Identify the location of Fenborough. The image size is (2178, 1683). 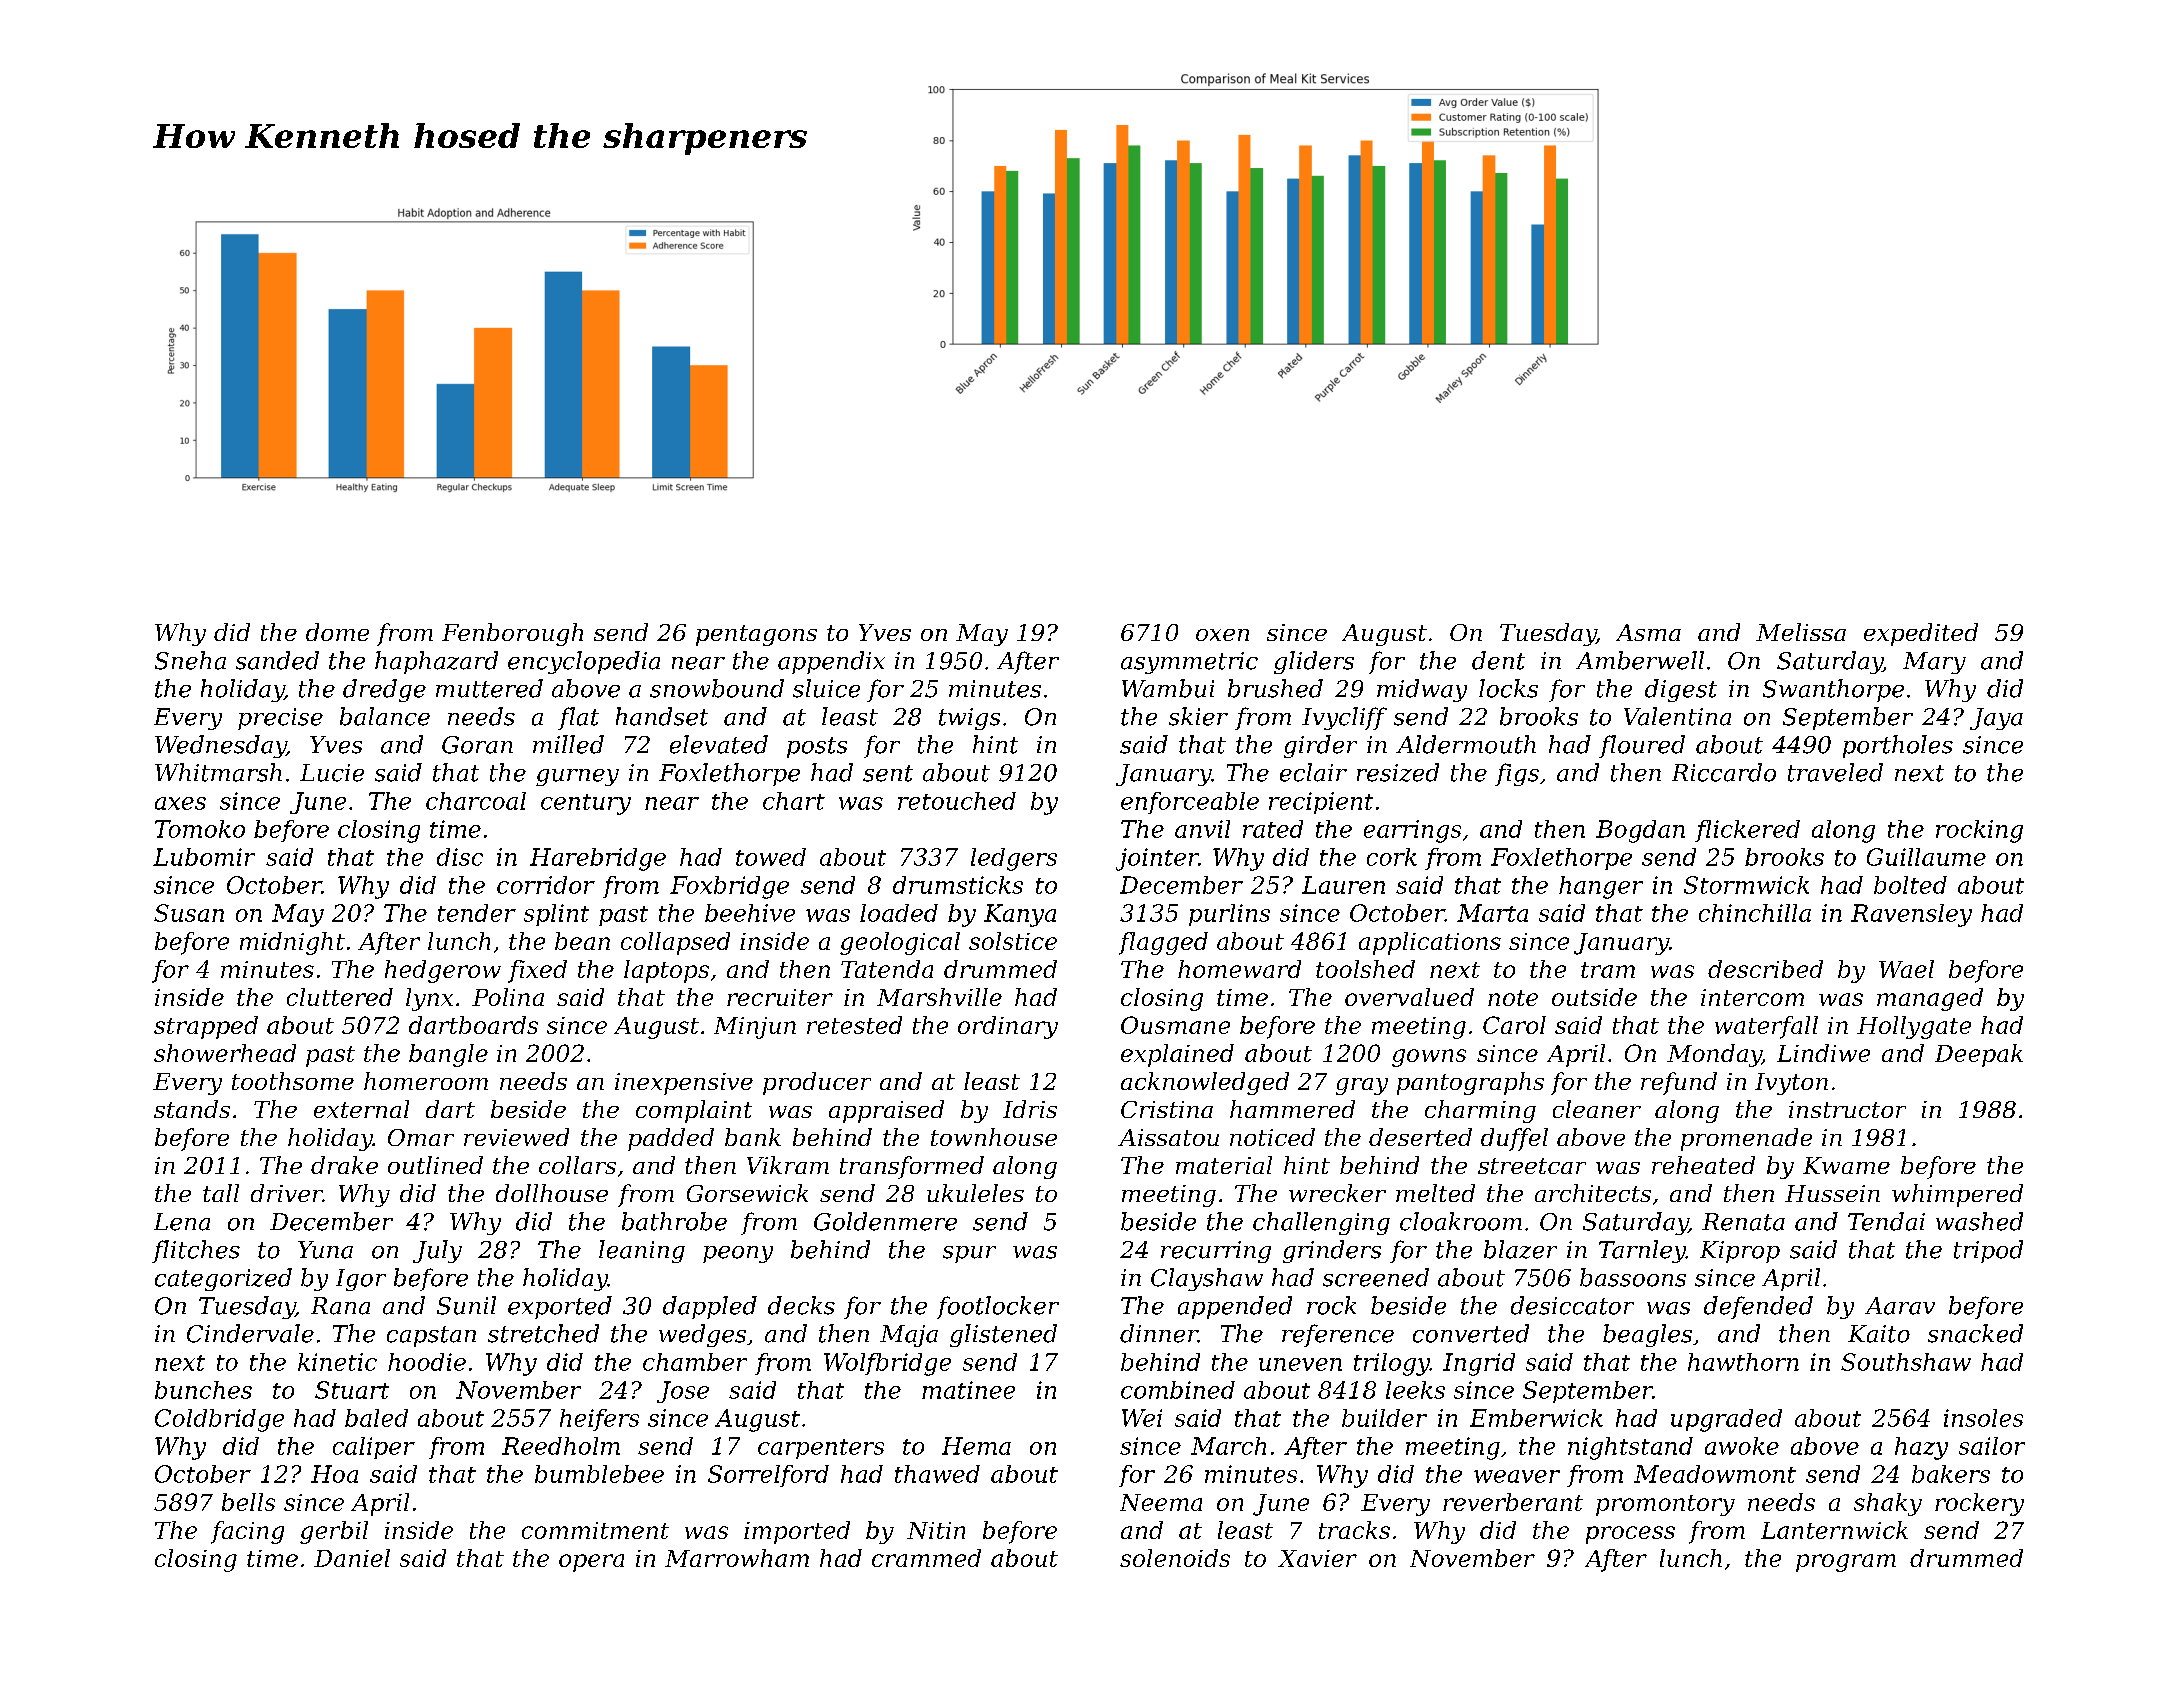
(512, 634).
